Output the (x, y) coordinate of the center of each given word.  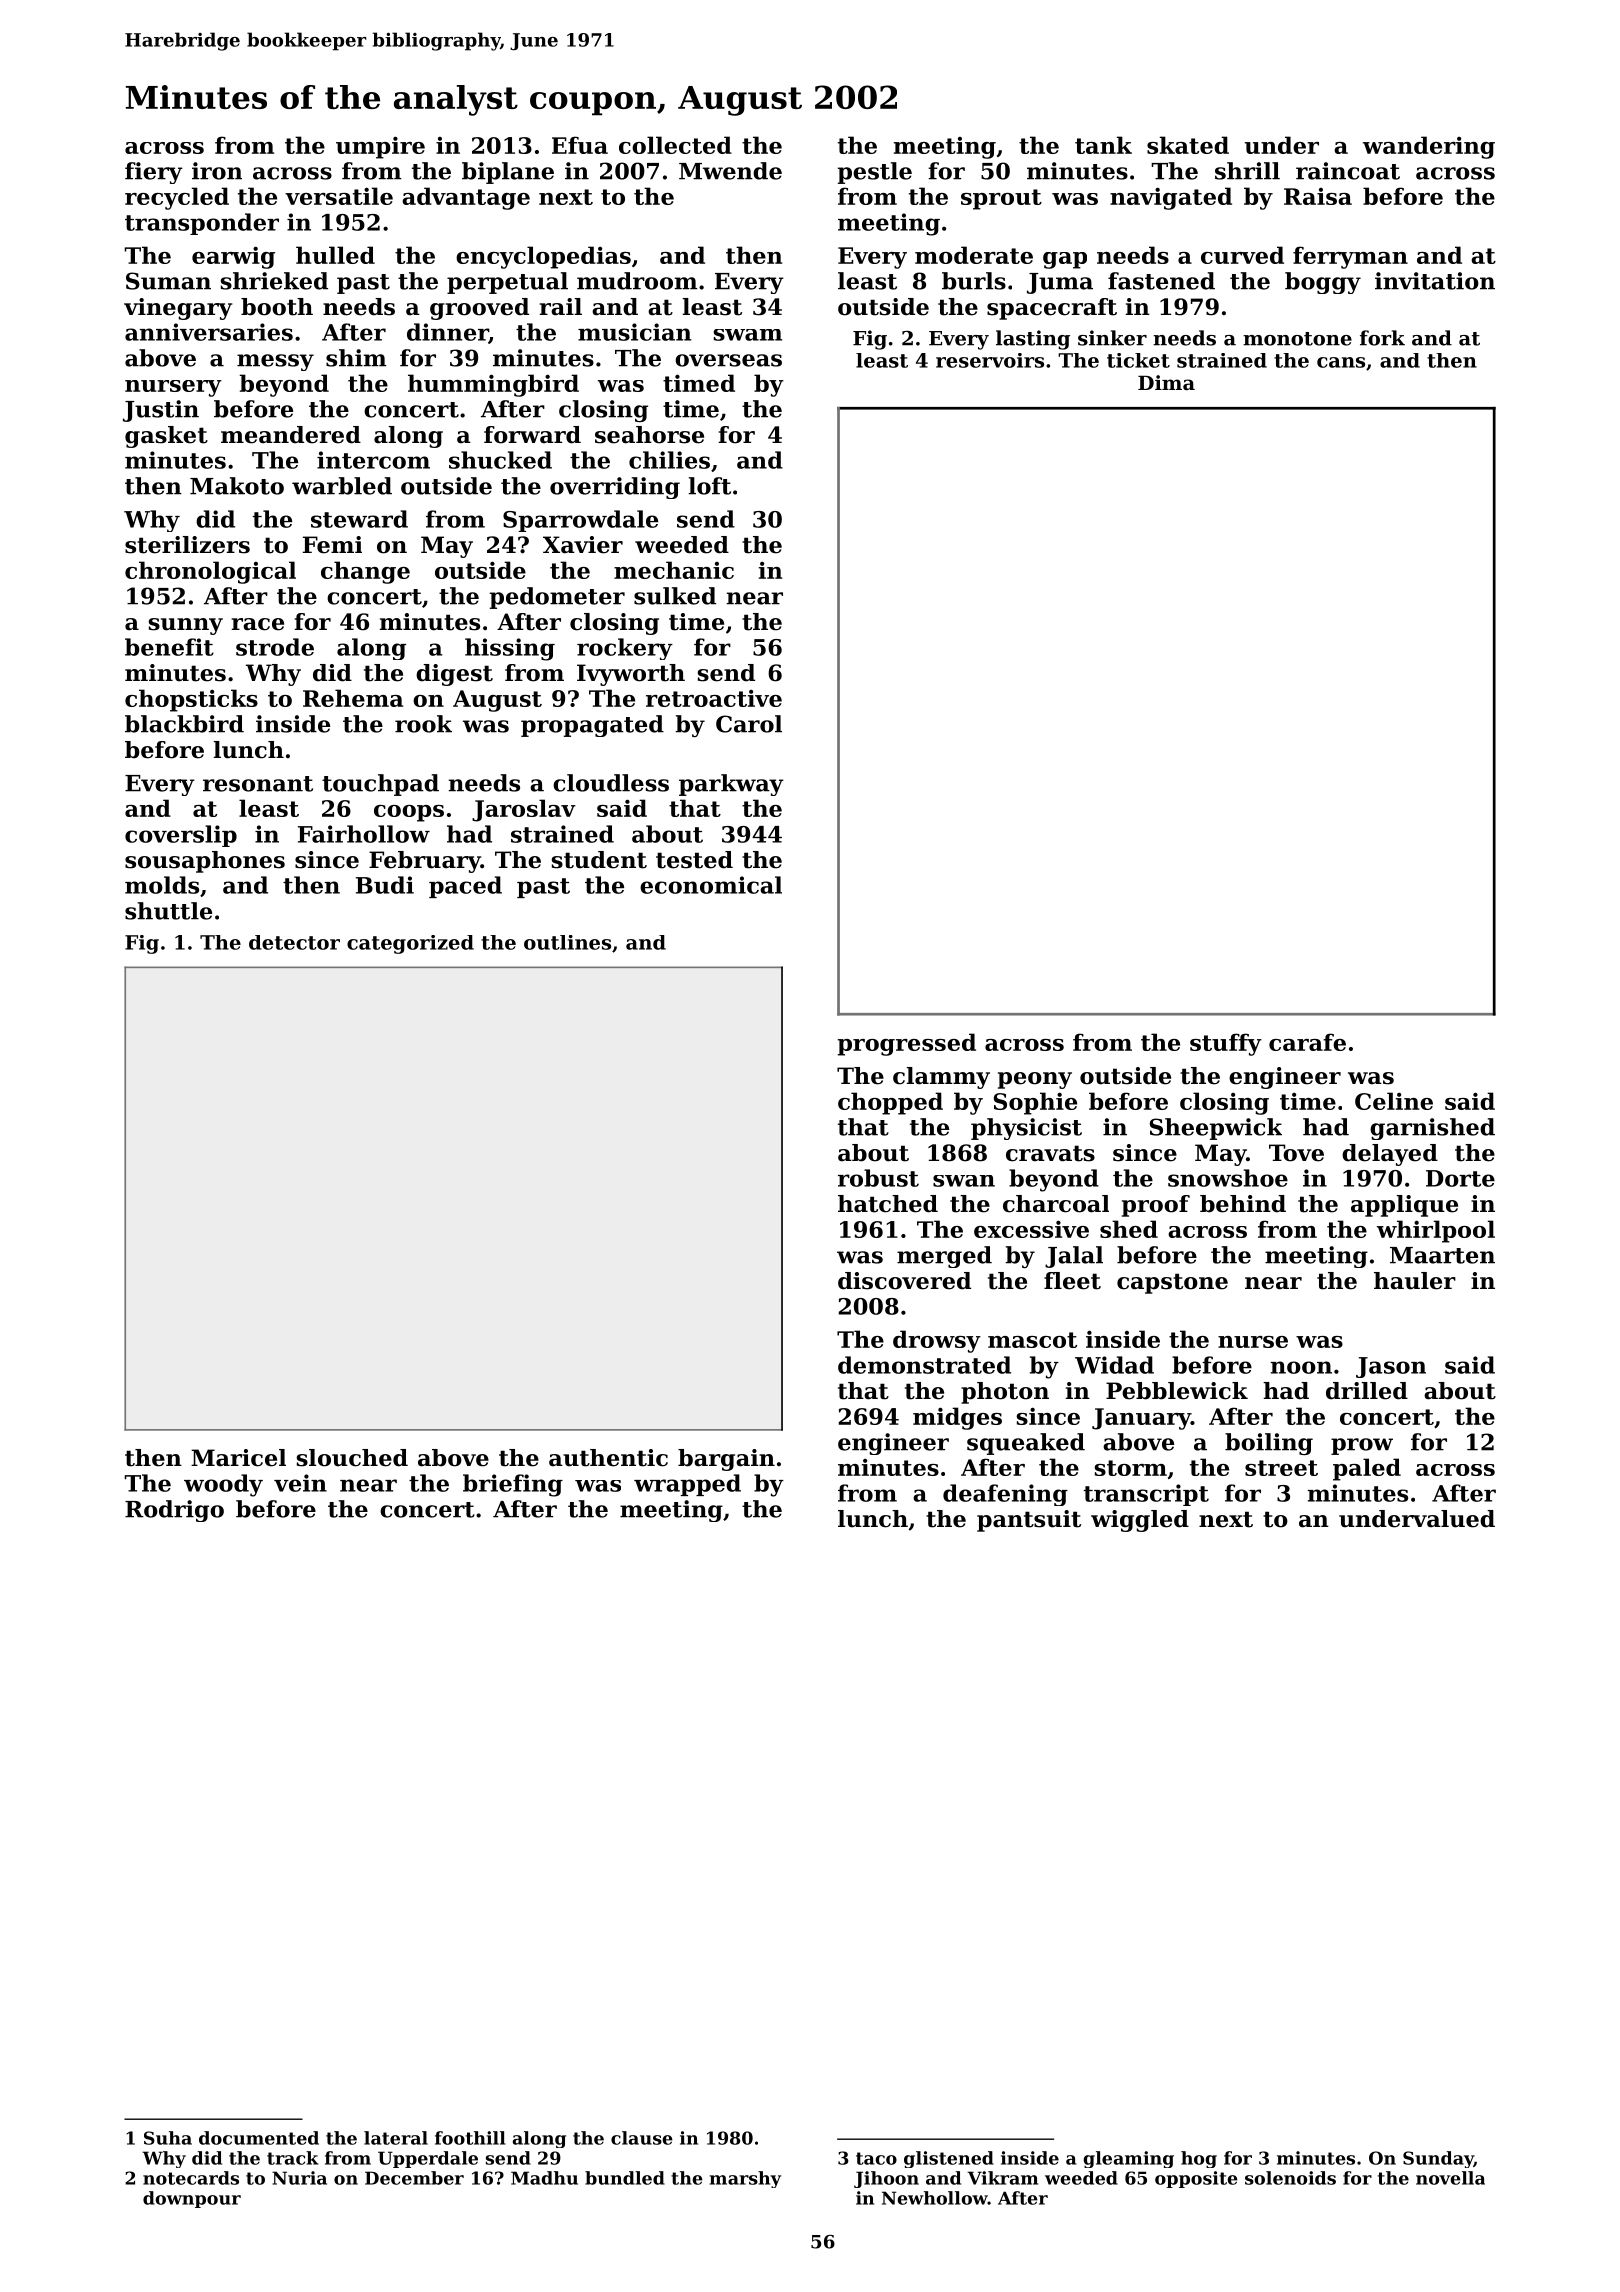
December (414, 2178)
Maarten (1442, 1255)
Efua (580, 145)
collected (675, 145)
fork (1382, 338)
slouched (352, 1458)
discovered (904, 1281)
